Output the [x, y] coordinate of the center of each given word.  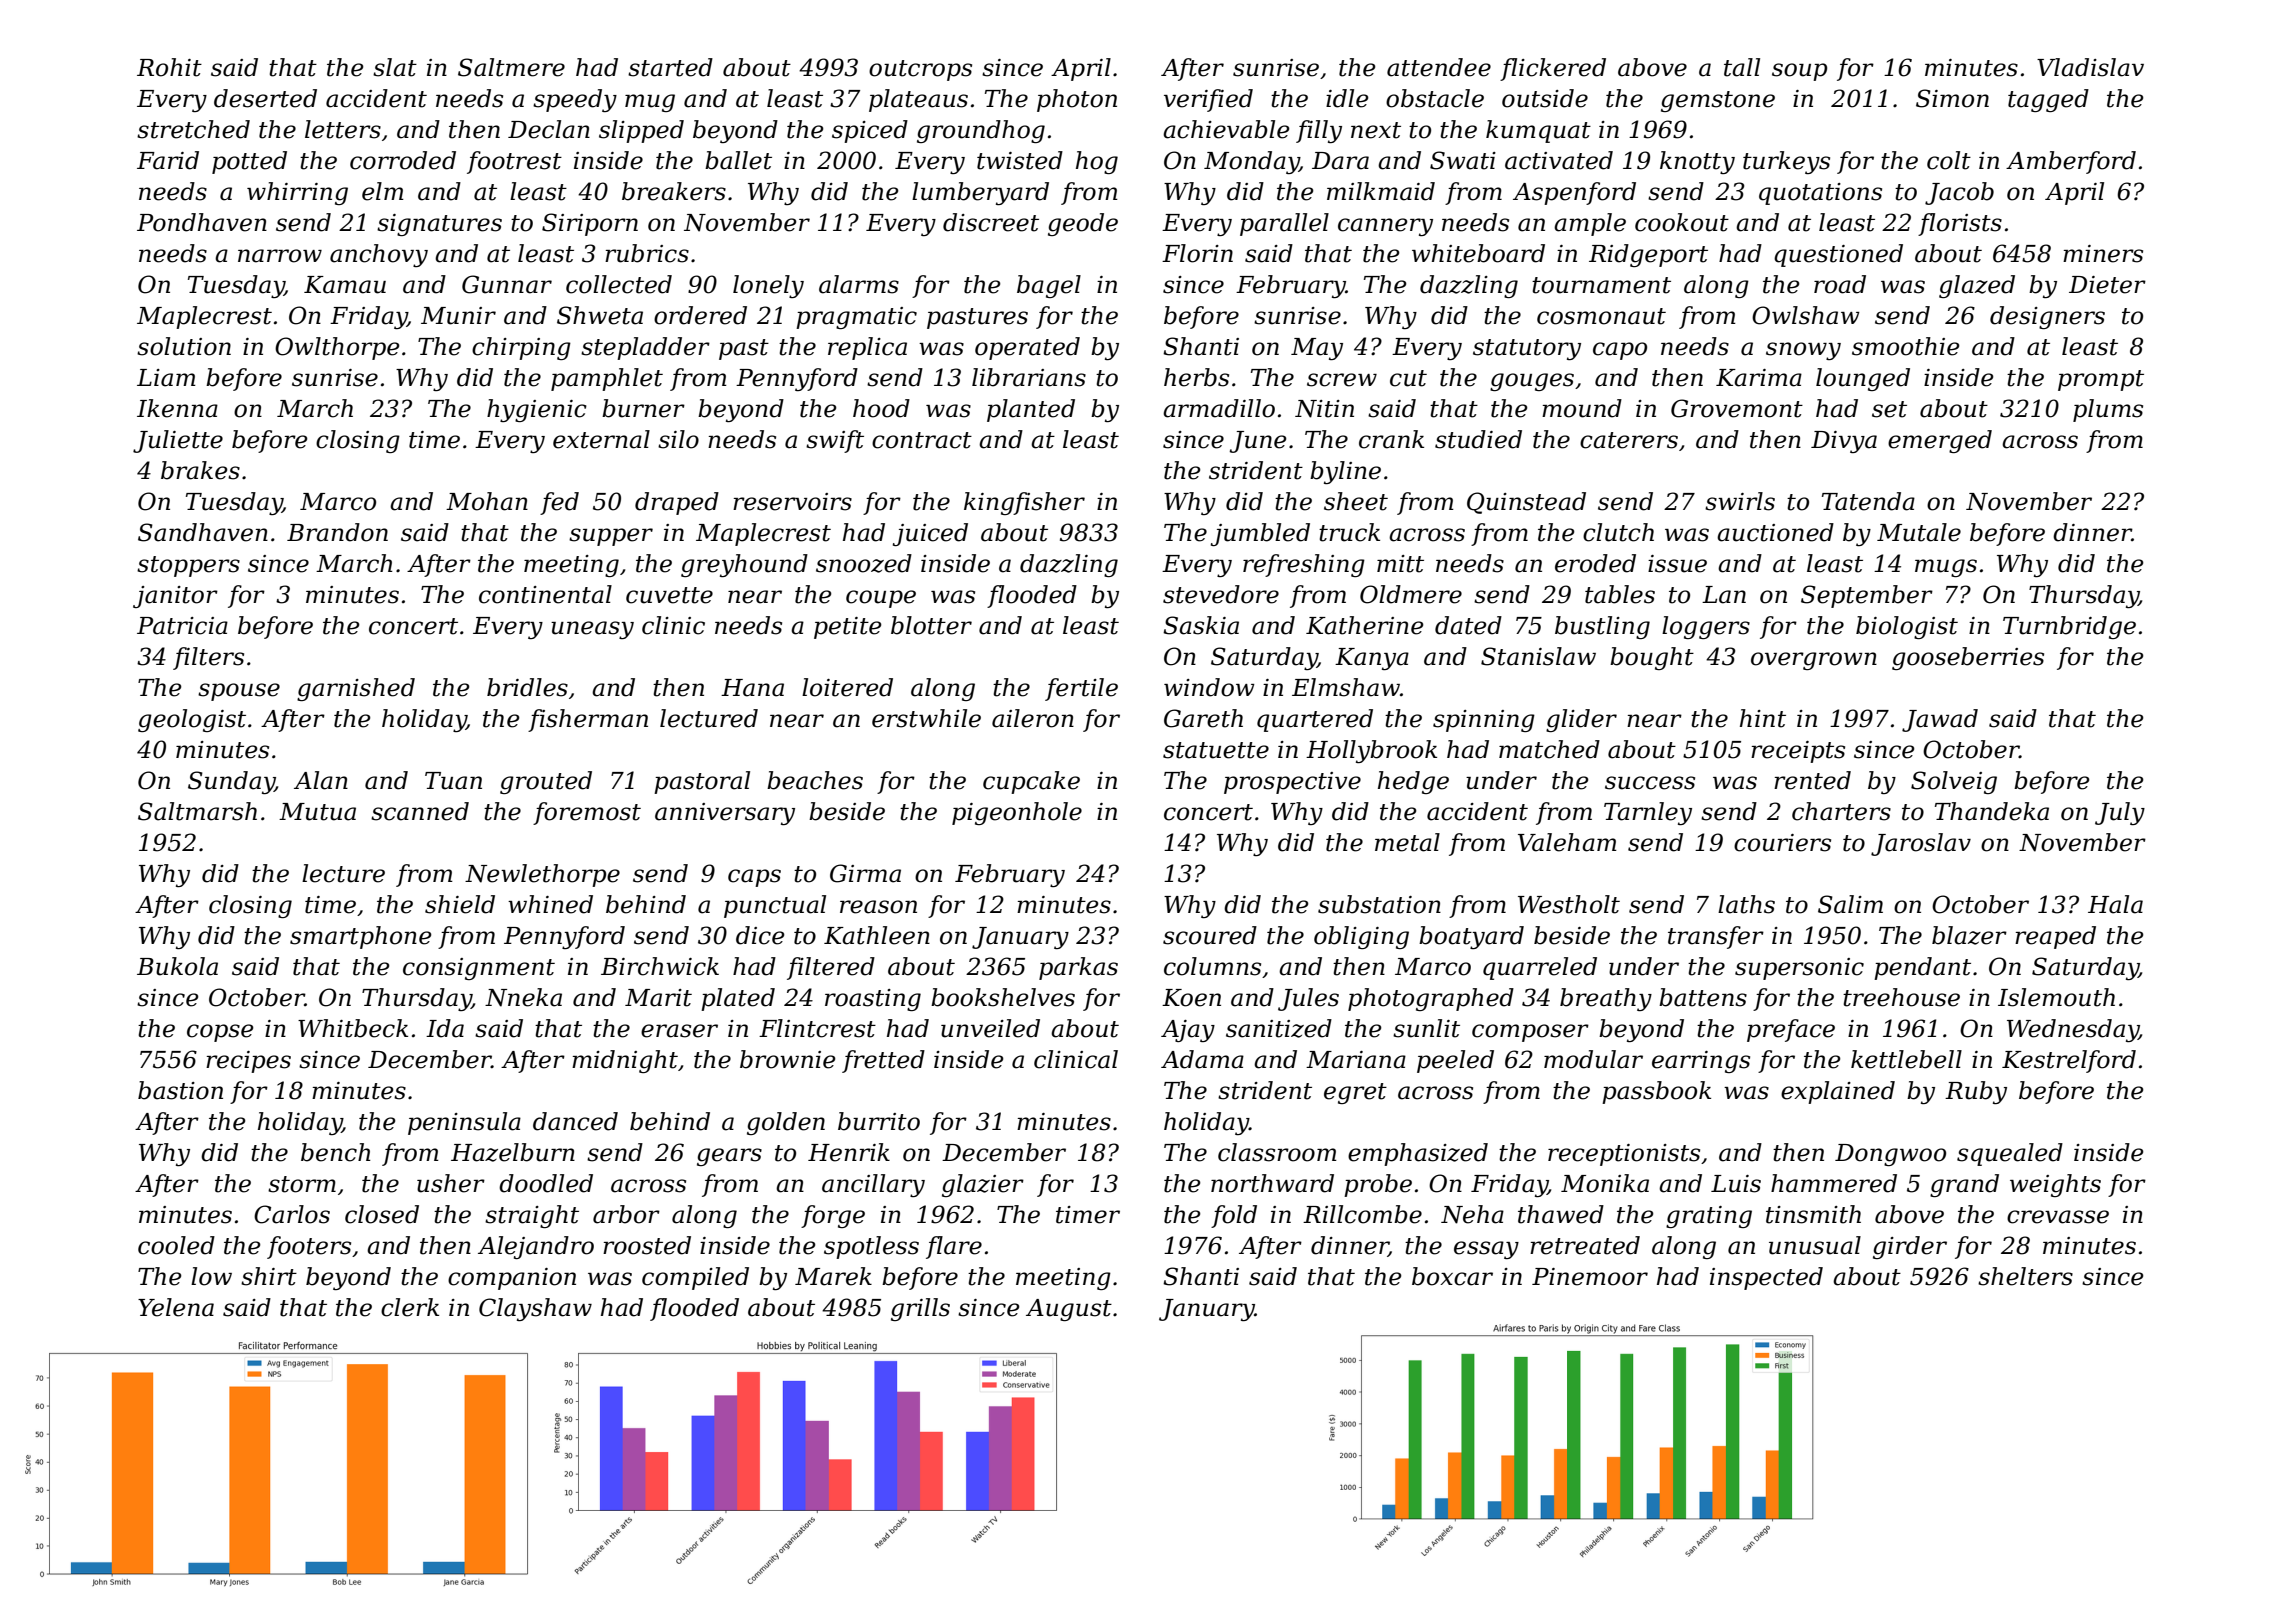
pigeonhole [1017, 813]
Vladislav [2090, 67]
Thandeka [1992, 811]
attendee [1439, 67]
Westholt [1569, 904]
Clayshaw [535, 1309]
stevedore [1221, 594]
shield [460, 904]
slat [395, 67]
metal [1407, 842]
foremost [587, 813]
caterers [1629, 440]
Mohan [487, 501]
